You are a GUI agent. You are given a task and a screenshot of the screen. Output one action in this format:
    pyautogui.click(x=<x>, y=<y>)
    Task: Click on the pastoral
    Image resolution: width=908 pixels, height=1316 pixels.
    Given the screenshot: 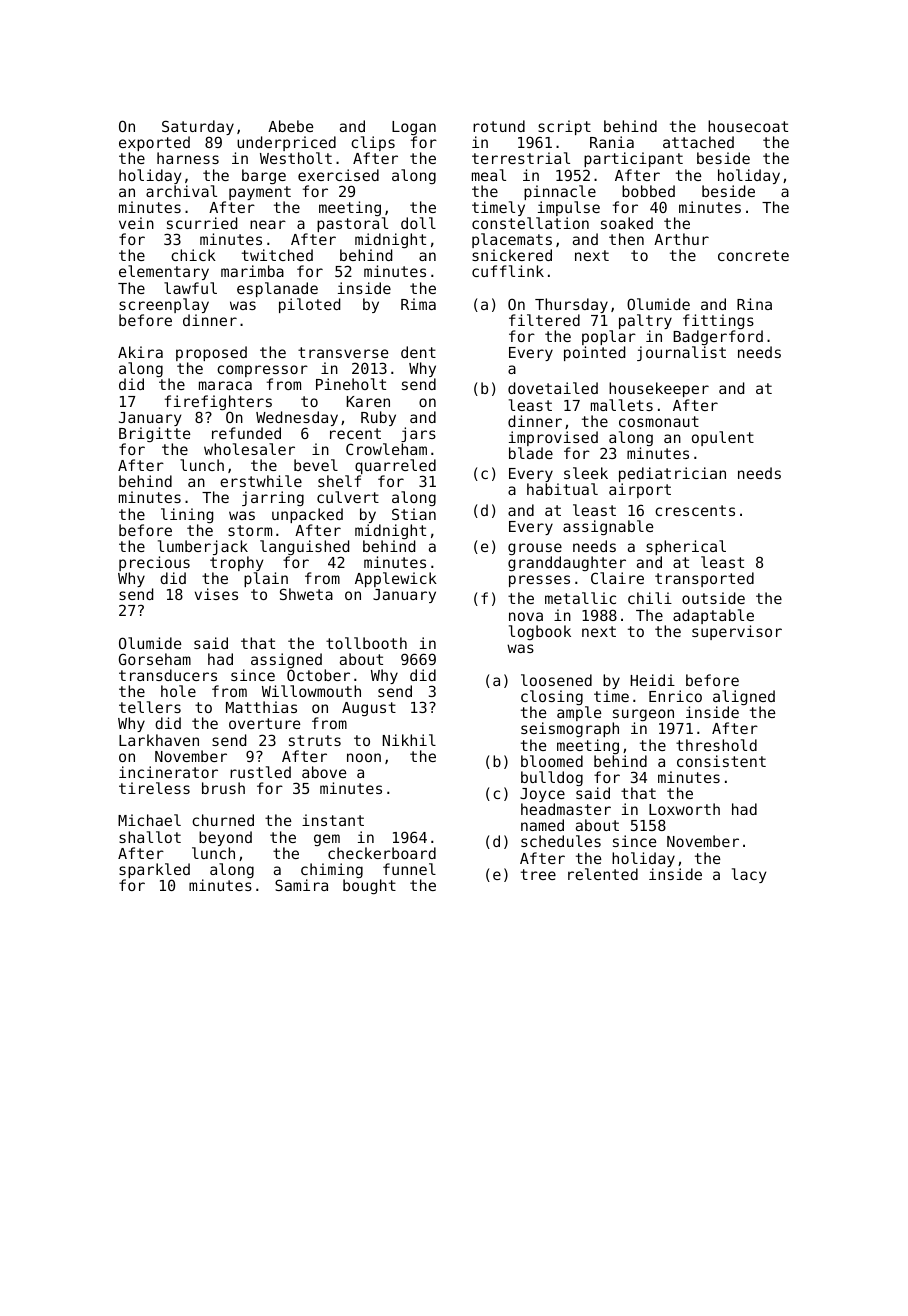 What is the action you would take?
    pyautogui.click(x=352, y=224)
